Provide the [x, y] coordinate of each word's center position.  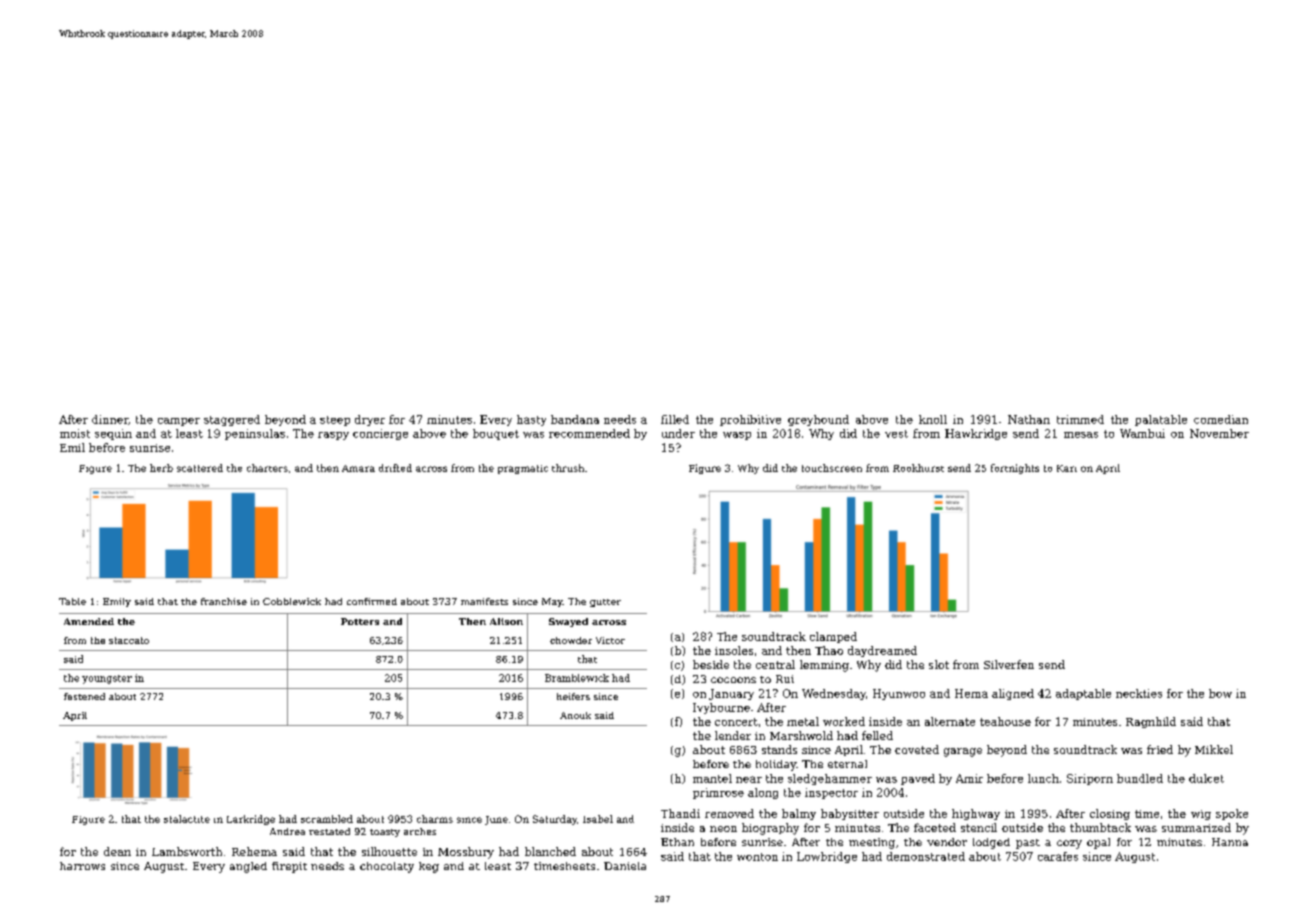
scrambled [327, 819]
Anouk [575, 715]
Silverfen [1009, 664]
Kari [1067, 468]
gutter [605, 603]
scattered [200, 468]
